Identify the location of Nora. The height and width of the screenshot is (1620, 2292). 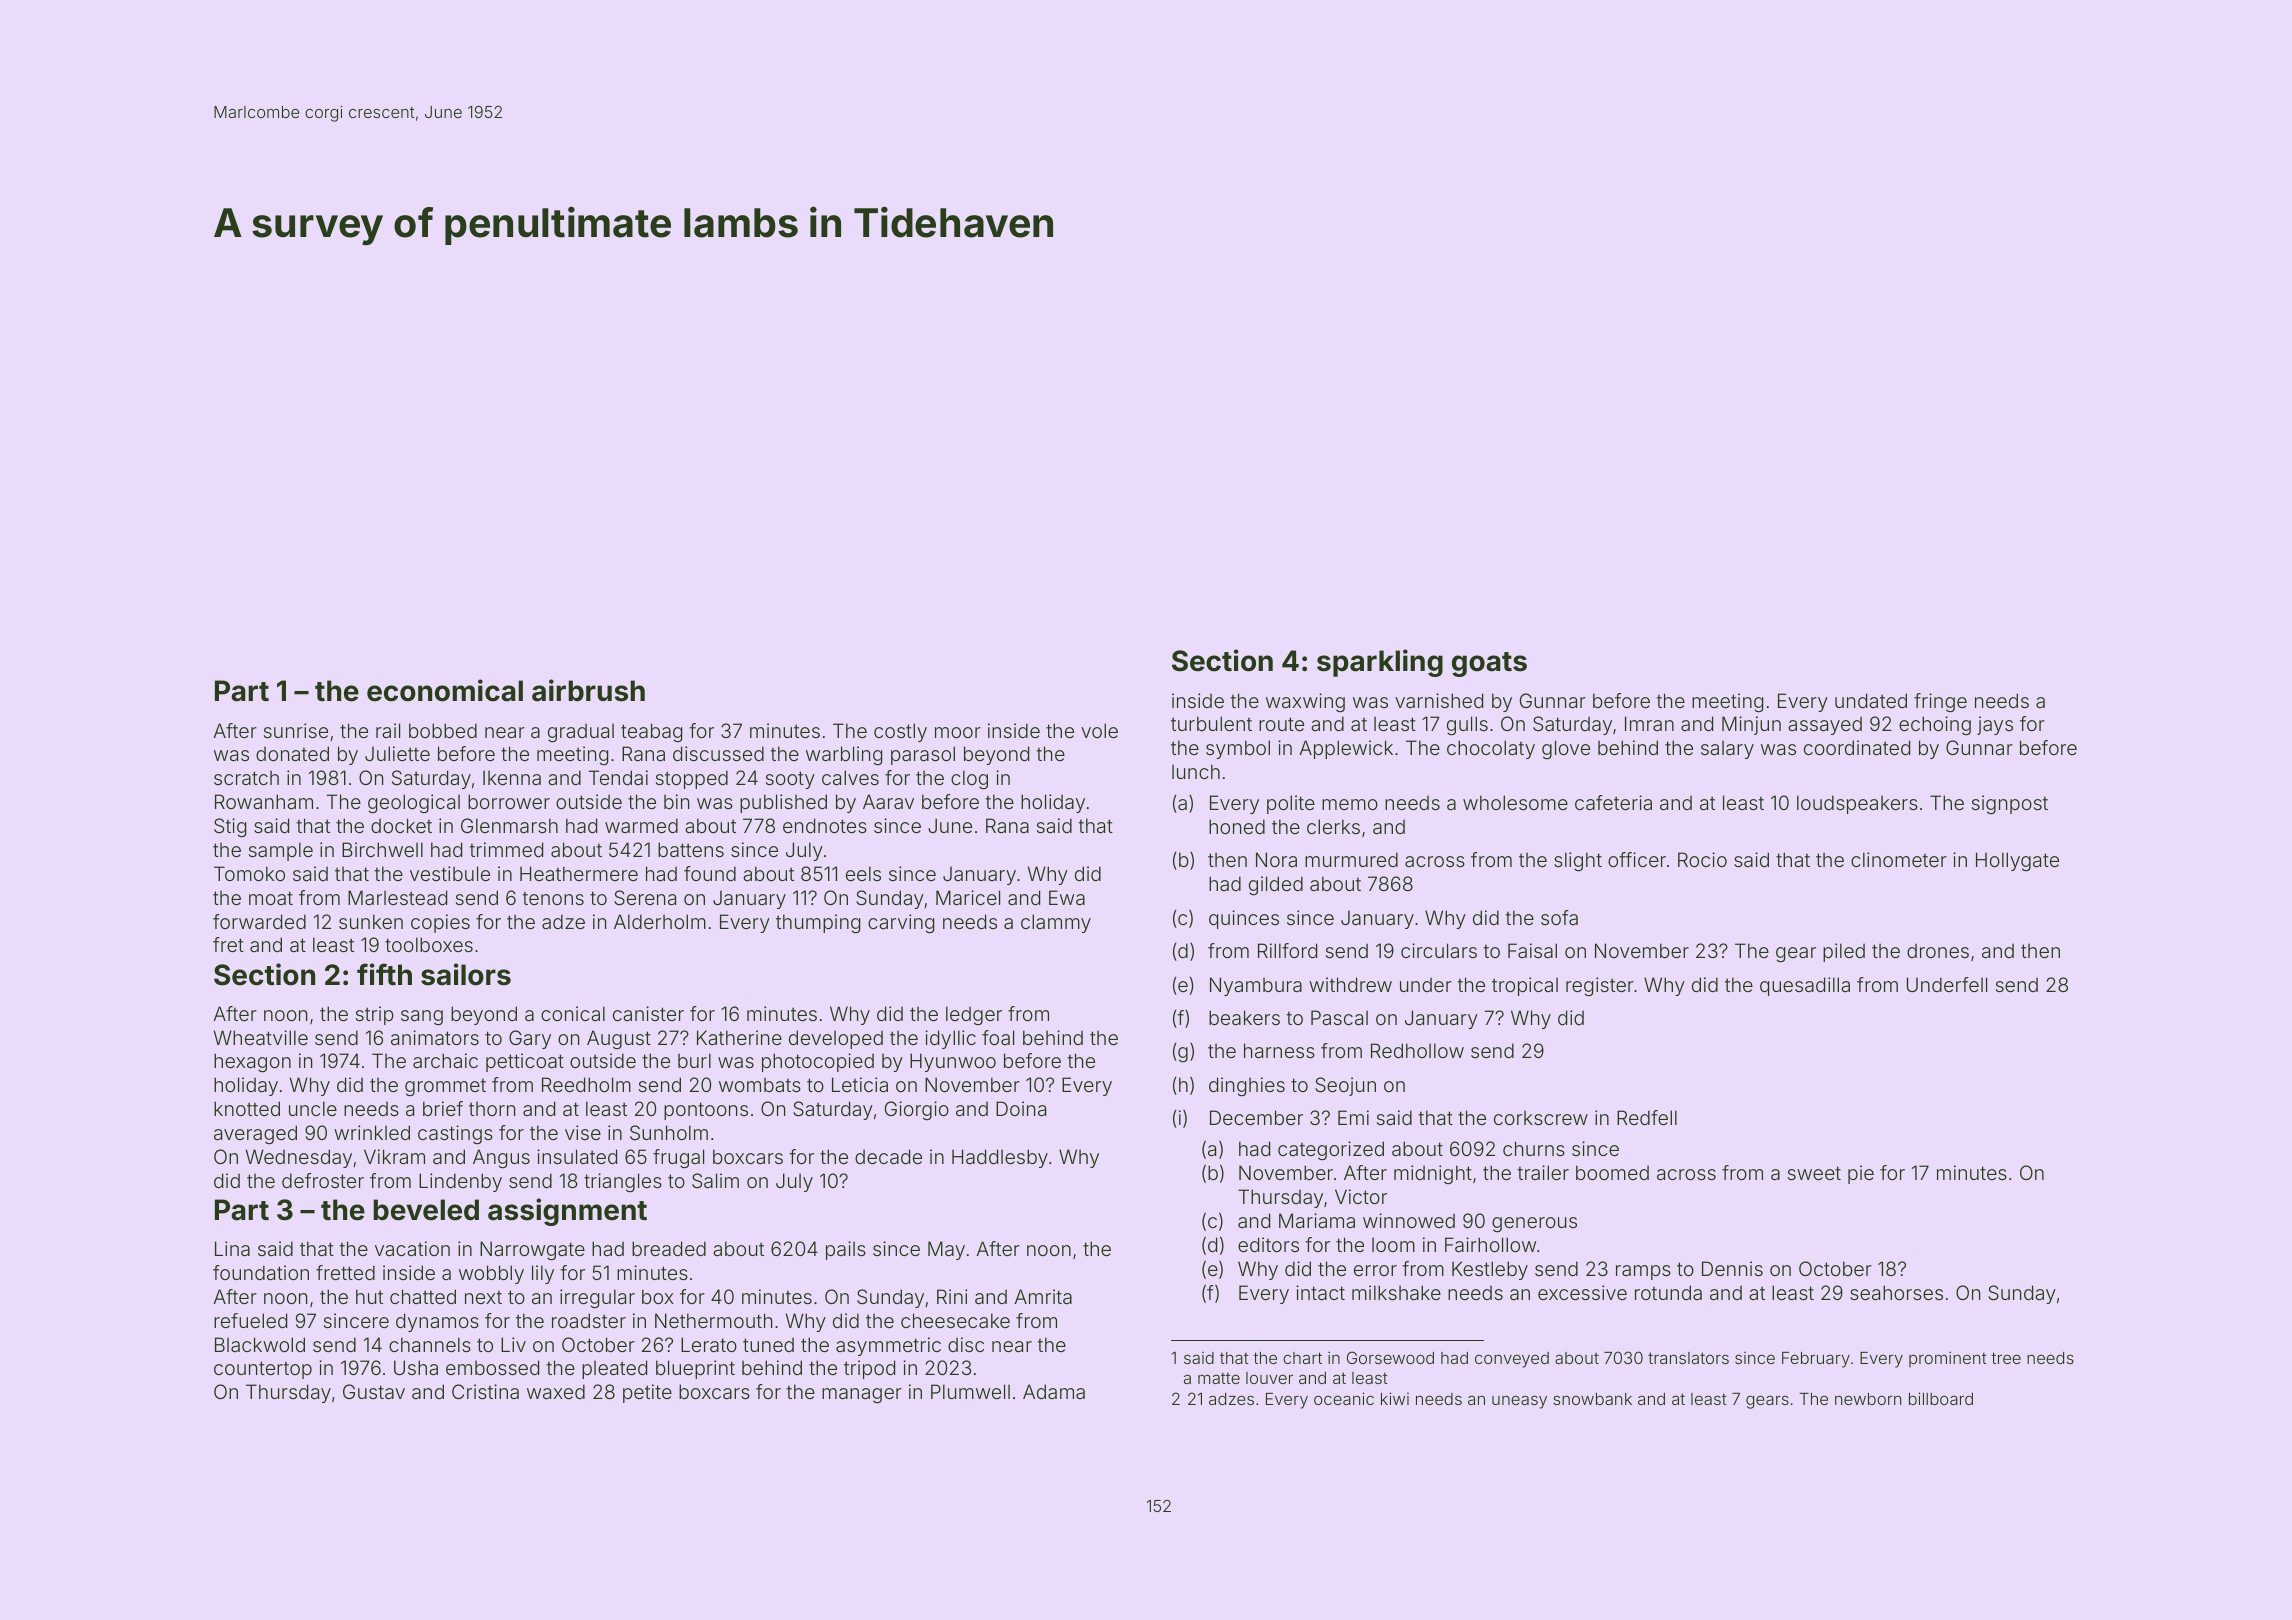
(1276, 859).
